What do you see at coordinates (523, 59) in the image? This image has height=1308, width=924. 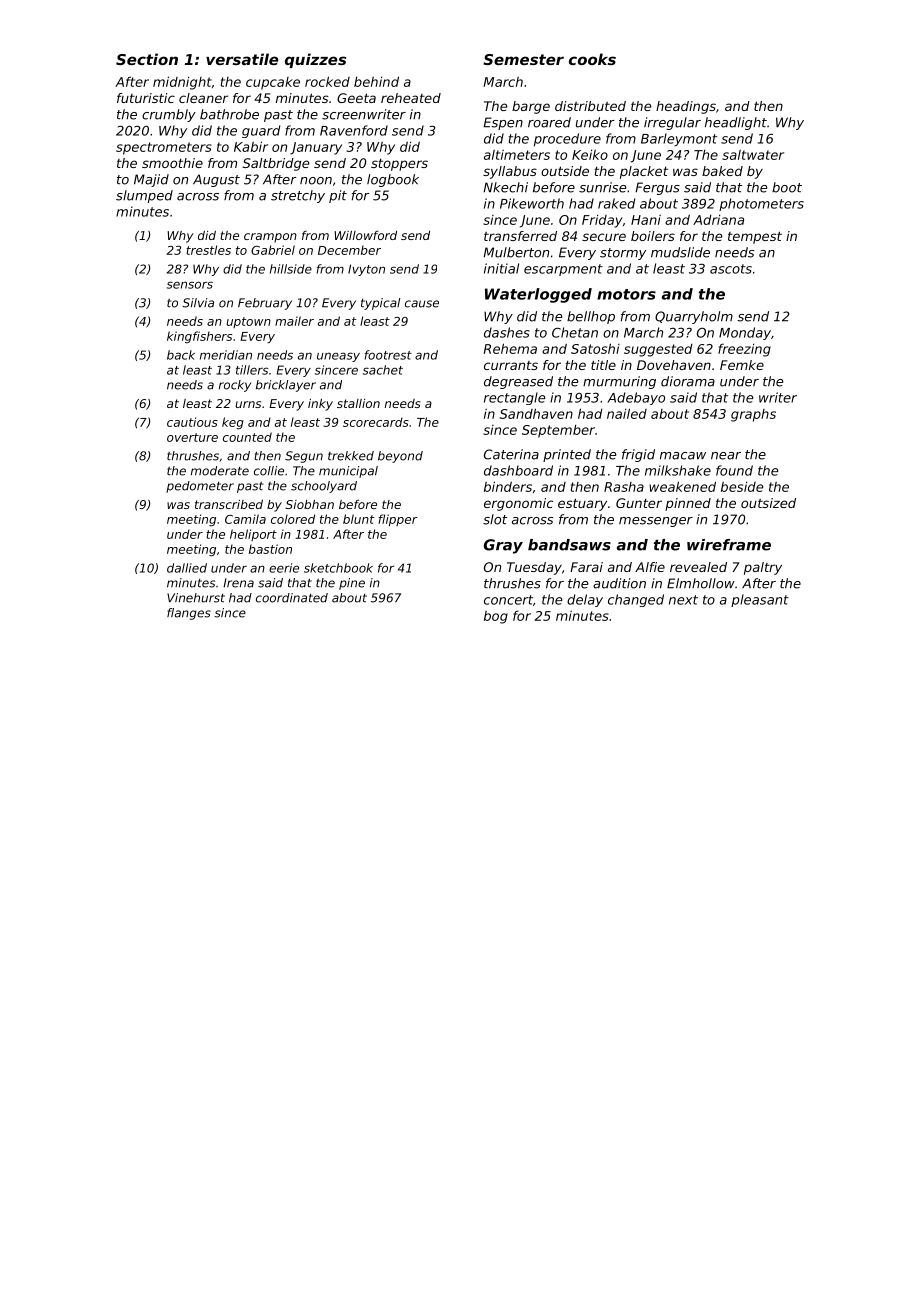 I see `Semester` at bounding box center [523, 59].
